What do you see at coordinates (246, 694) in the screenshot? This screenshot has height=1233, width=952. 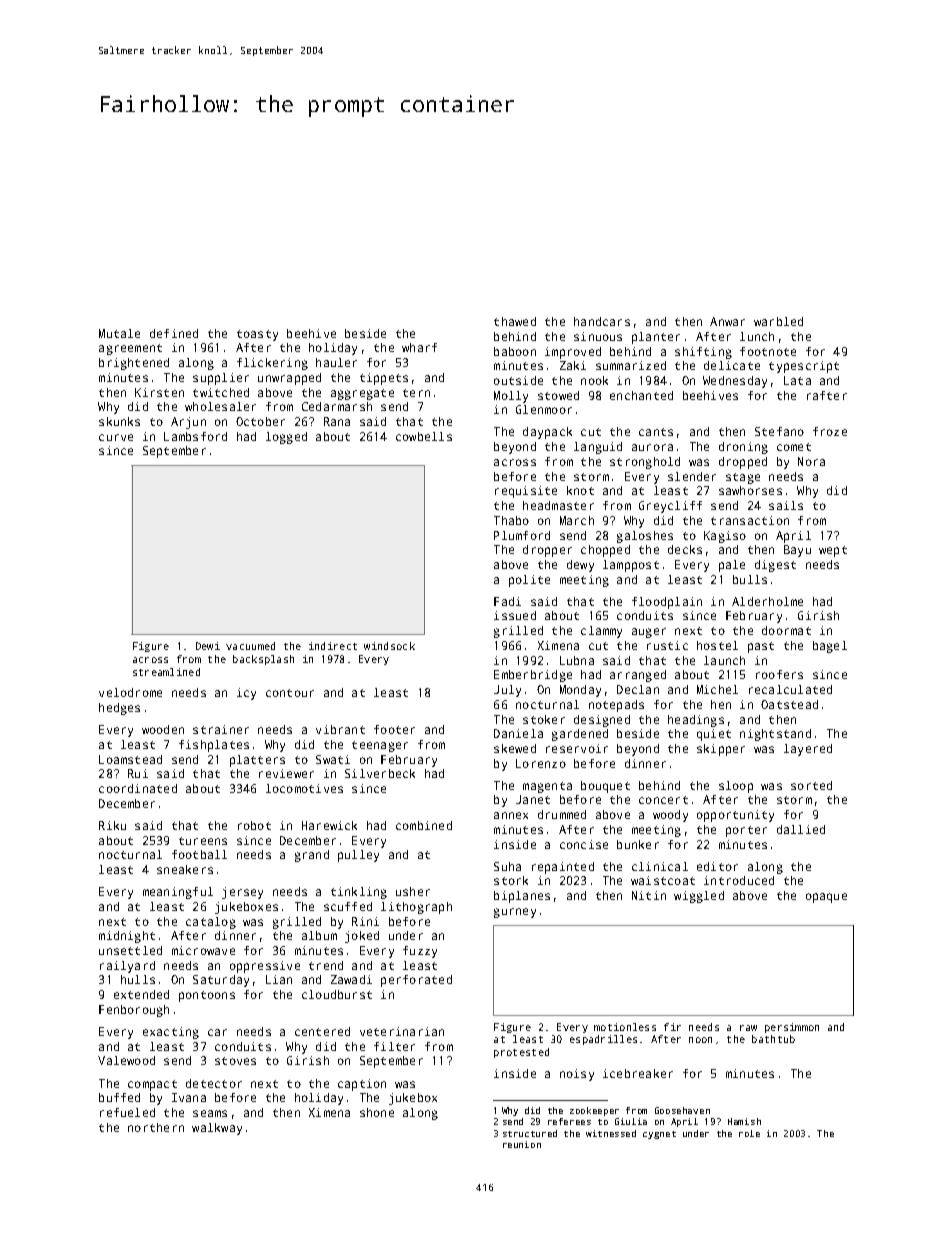 I see `icy` at bounding box center [246, 694].
